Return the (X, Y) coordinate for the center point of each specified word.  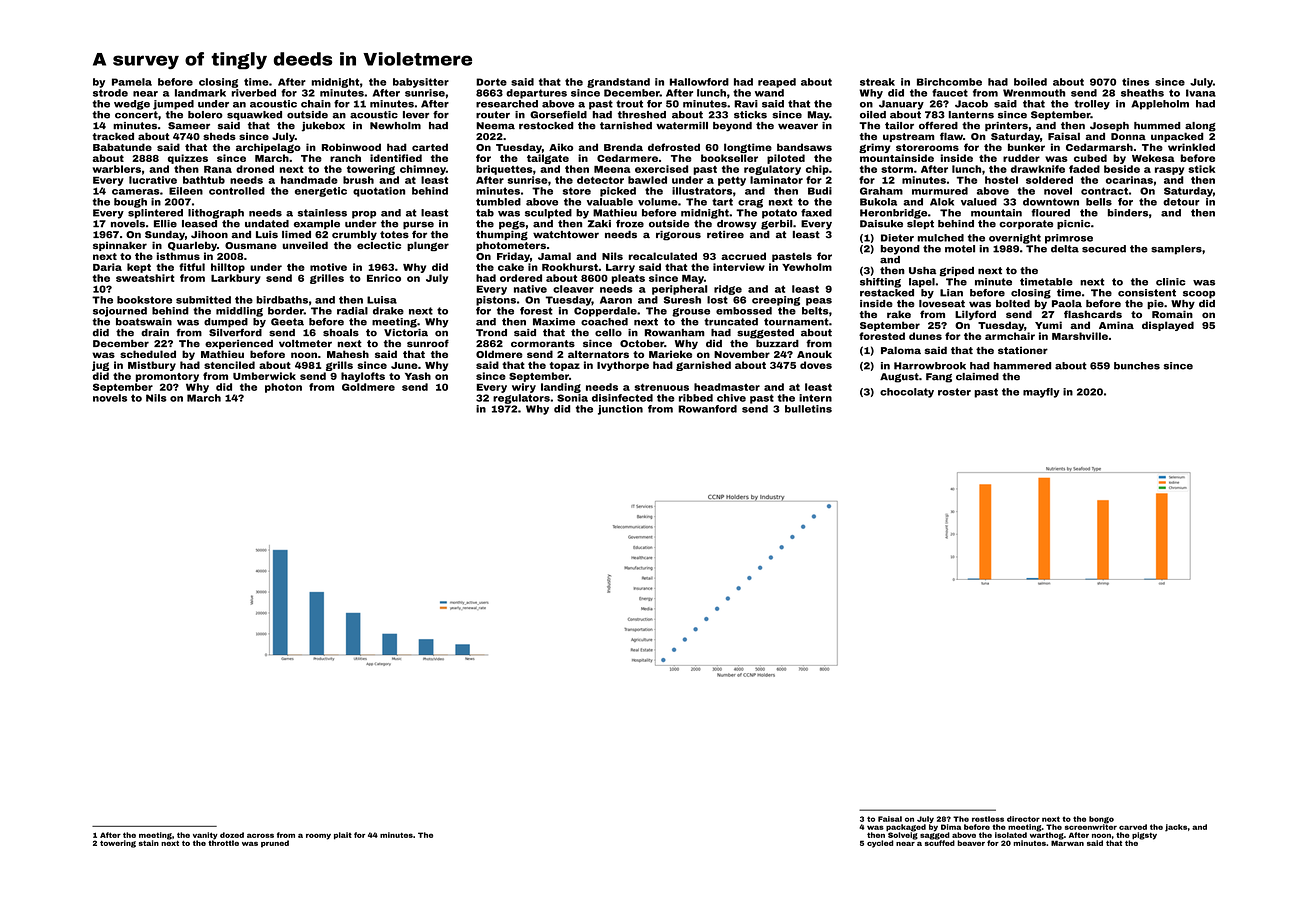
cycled (880, 844)
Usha (922, 271)
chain (316, 104)
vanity (205, 836)
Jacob (971, 104)
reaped (777, 83)
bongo (1101, 820)
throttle (223, 843)
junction (620, 410)
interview (739, 267)
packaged (906, 828)
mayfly (1041, 393)
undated (267, 224)
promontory (167, 377)
